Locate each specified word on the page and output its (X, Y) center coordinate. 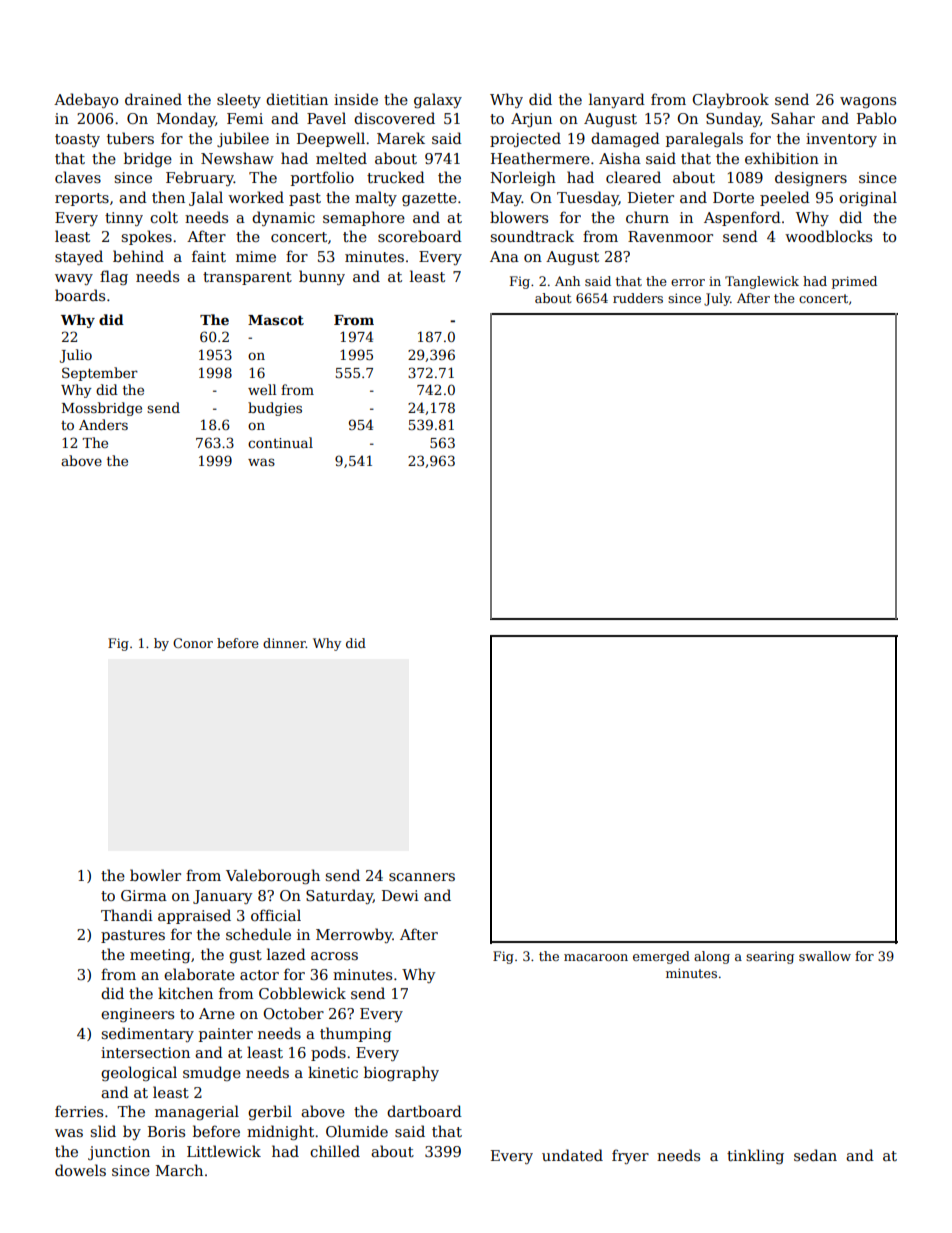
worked (256, 197)
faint (209, 256)
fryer (630, 1156)
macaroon (596, 957)
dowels (80, 1170)
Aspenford (742, 218)
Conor (193, 643)
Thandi (127, 915)
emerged (661, 957)
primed (854, 282)
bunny (322, 277)
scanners (422, 877)
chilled (335, 1151)
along (712, 957)
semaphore (364, 218)
